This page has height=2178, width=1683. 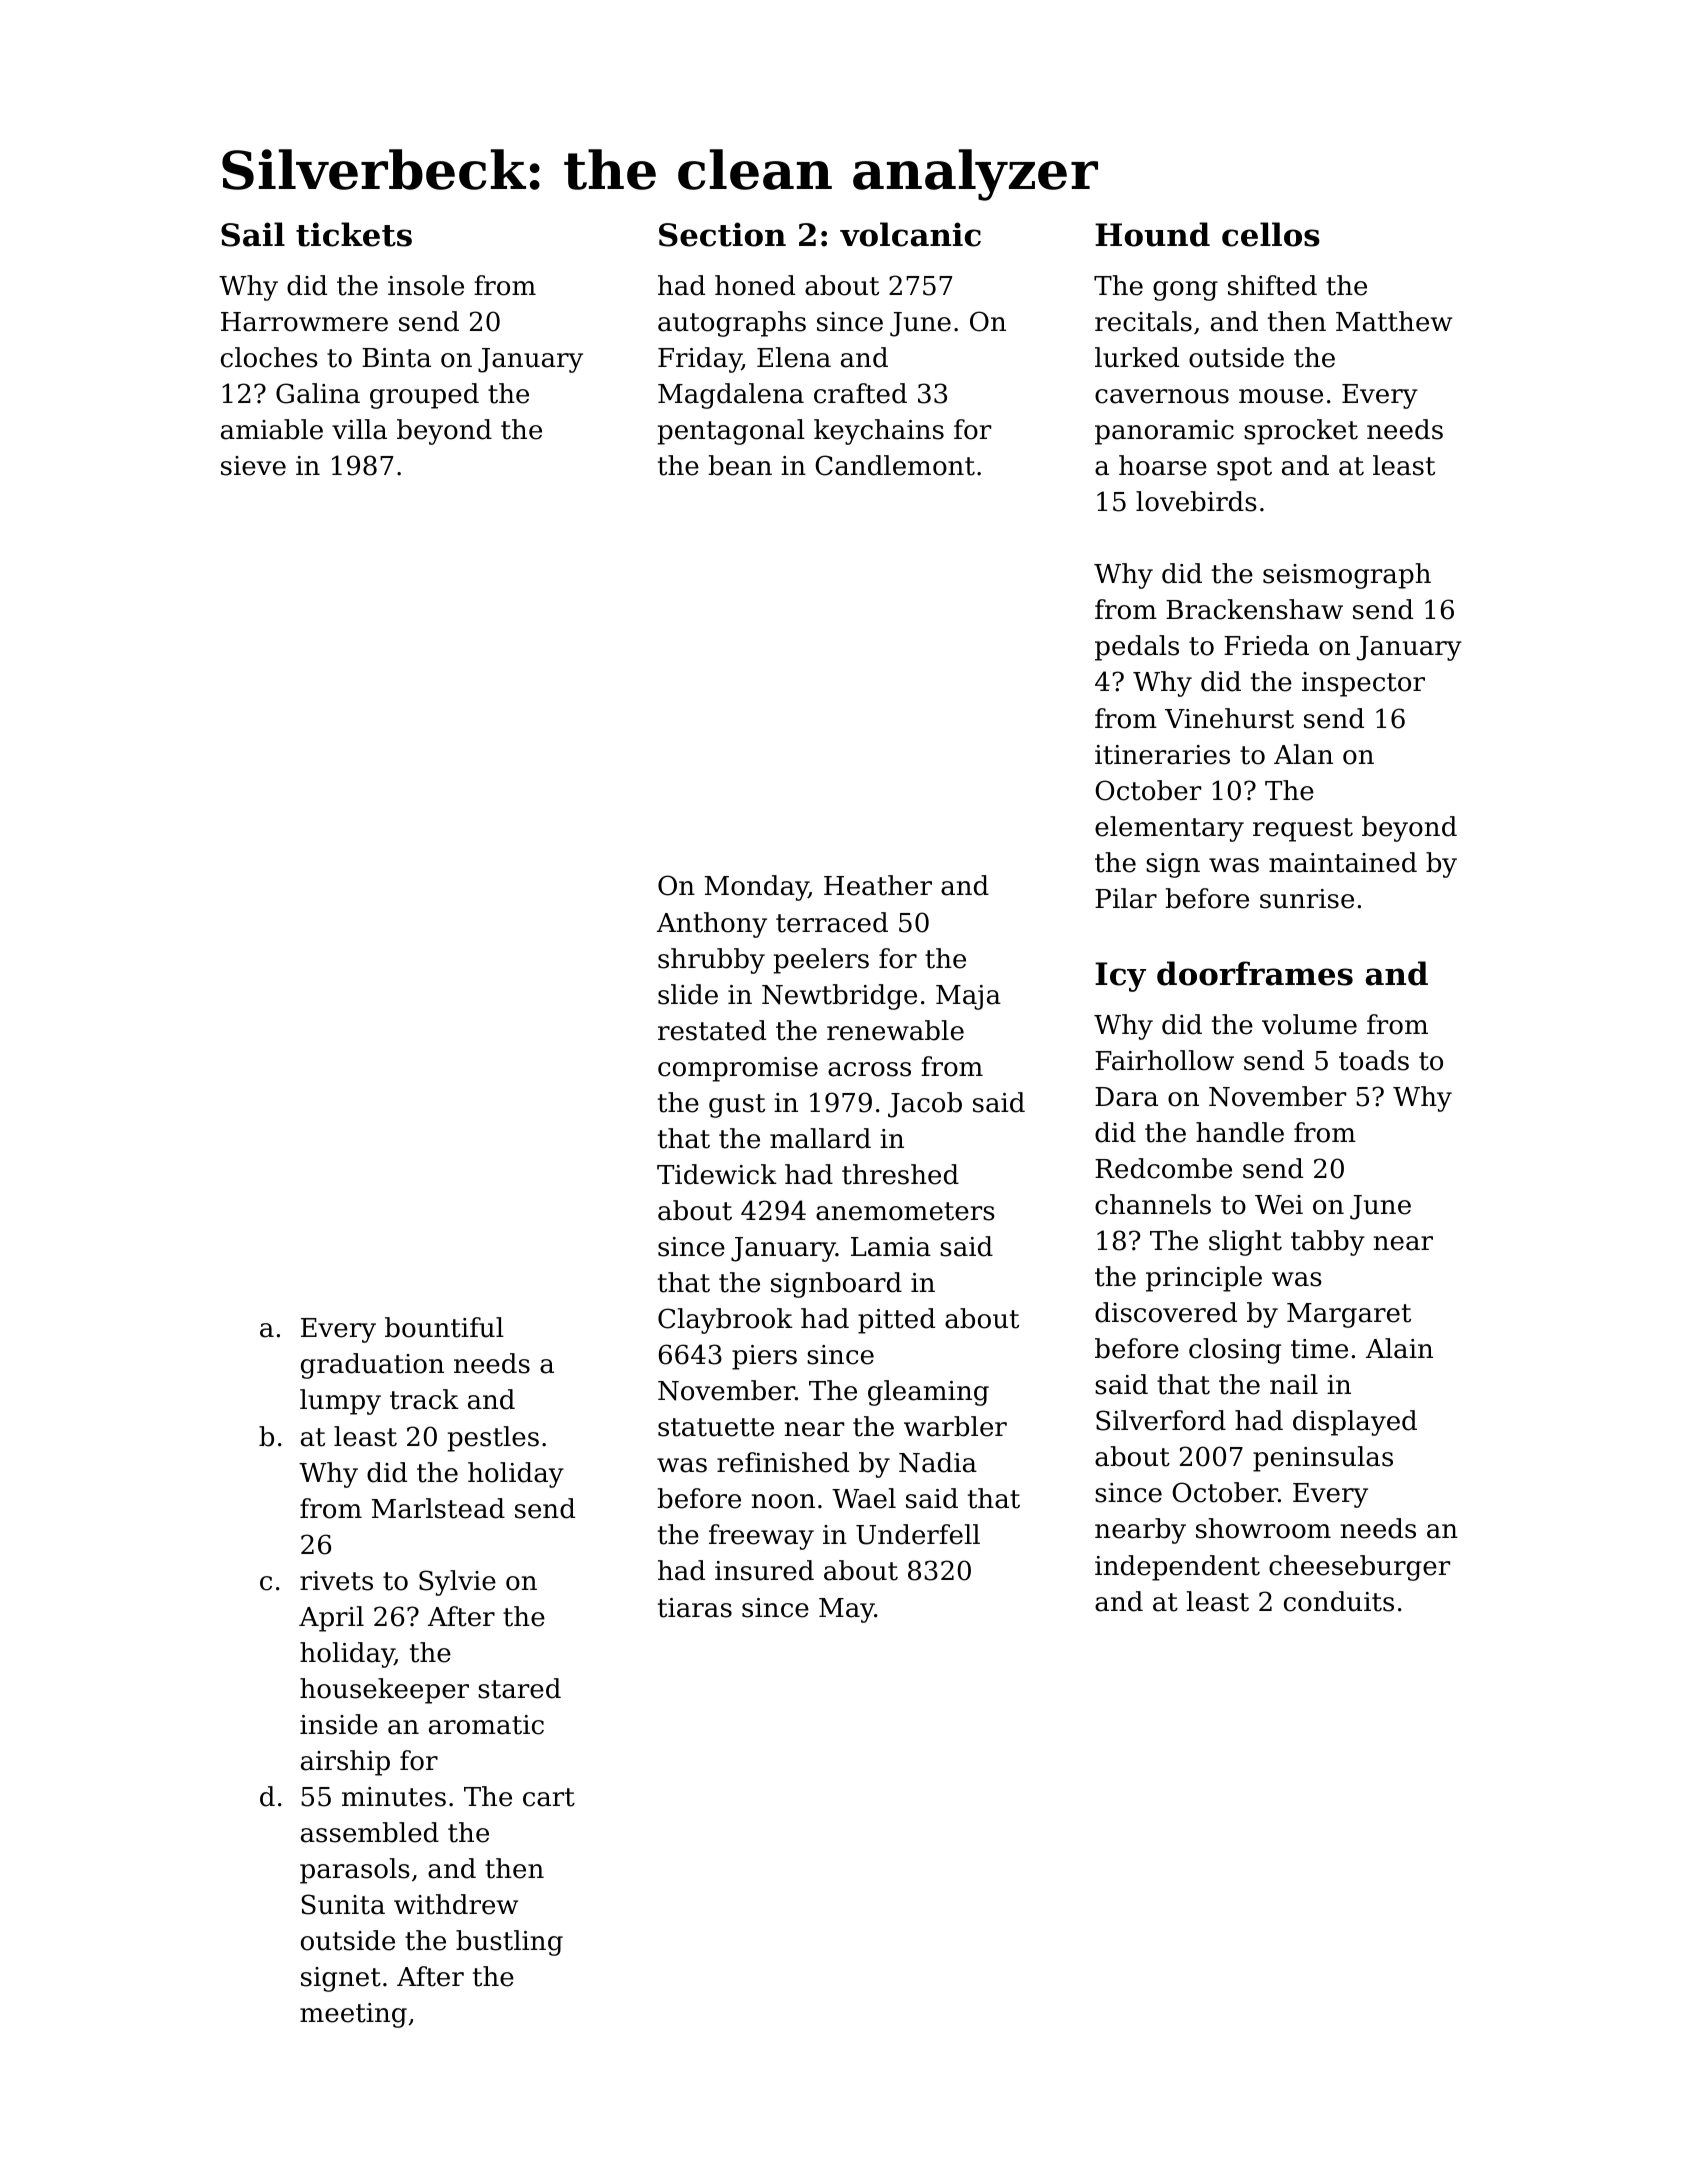 What do you see at coordinates (757, 888) in the page?
I see `Monday` at bounding box center [757, 888].
